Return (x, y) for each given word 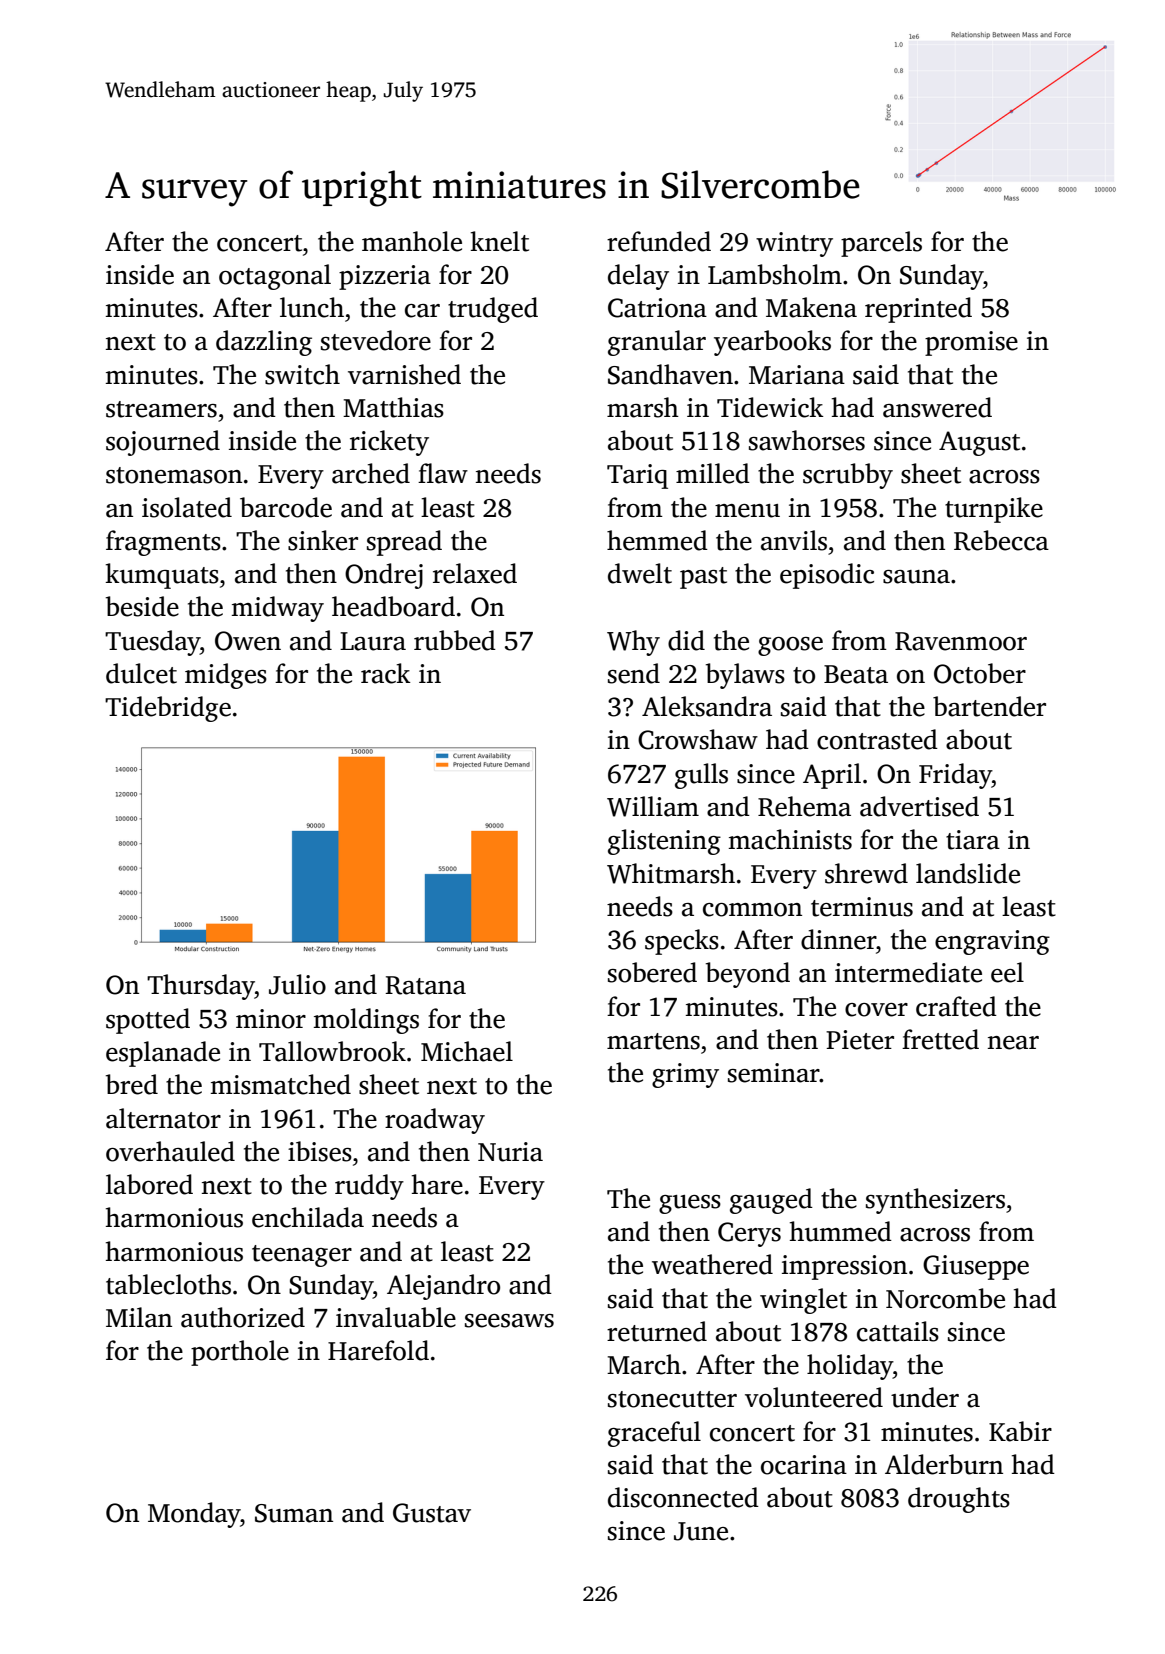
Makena (811, 307)
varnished (404, 374)
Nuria (510, 1152)
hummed (841, 1231)
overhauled (170, 1151)
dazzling (264, 343)
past (703, 578)
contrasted (877, 739)
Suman (294, 1513)
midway (278, 609)
